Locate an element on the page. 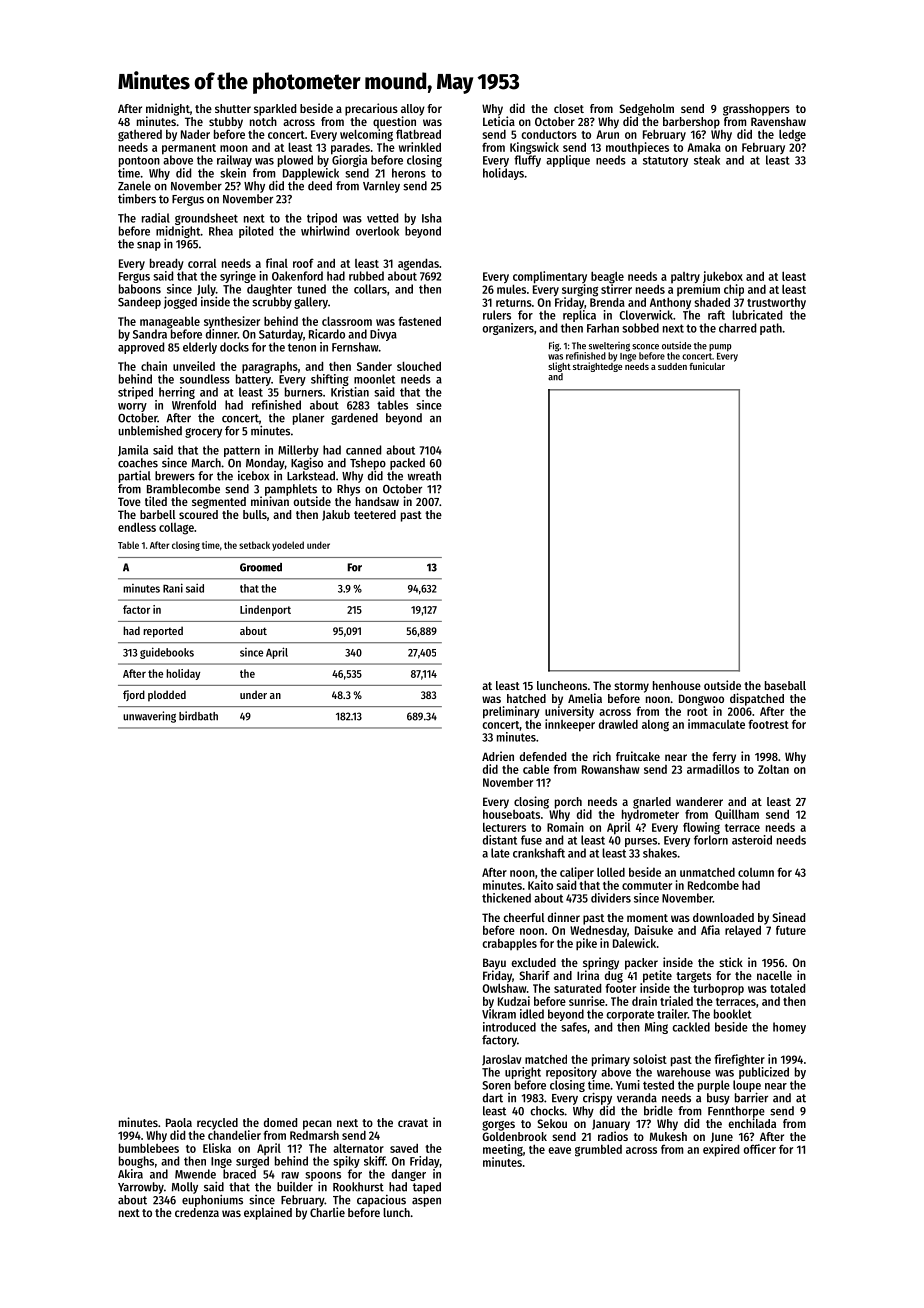 The image size is (924, 1308). sparkled is located at coordinates (275, 110).
